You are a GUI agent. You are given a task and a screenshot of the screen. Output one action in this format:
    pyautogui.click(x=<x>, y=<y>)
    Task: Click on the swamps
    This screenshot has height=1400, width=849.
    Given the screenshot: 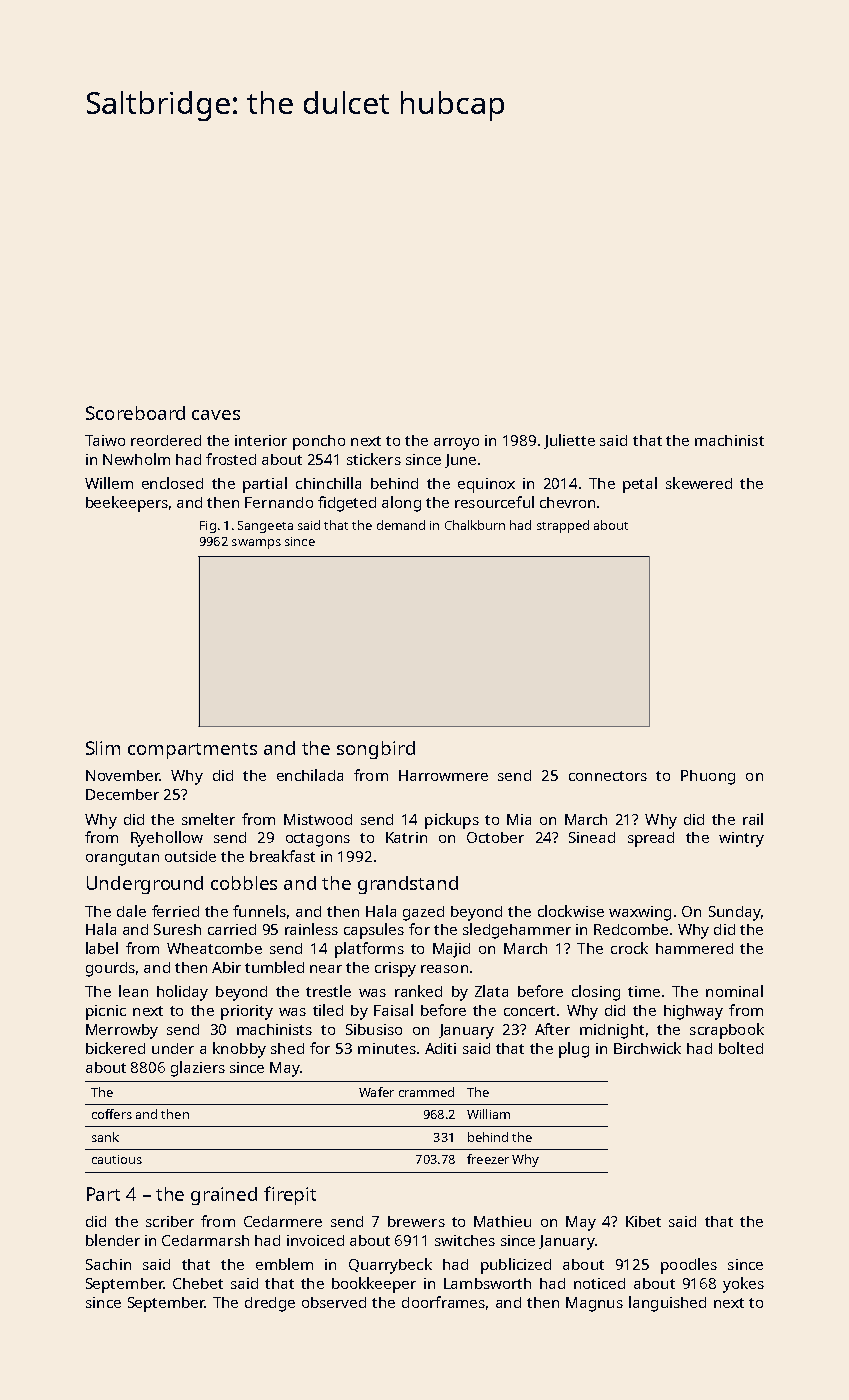 What is the action you would take?
    pyautogui.click(x=256, y=544)
